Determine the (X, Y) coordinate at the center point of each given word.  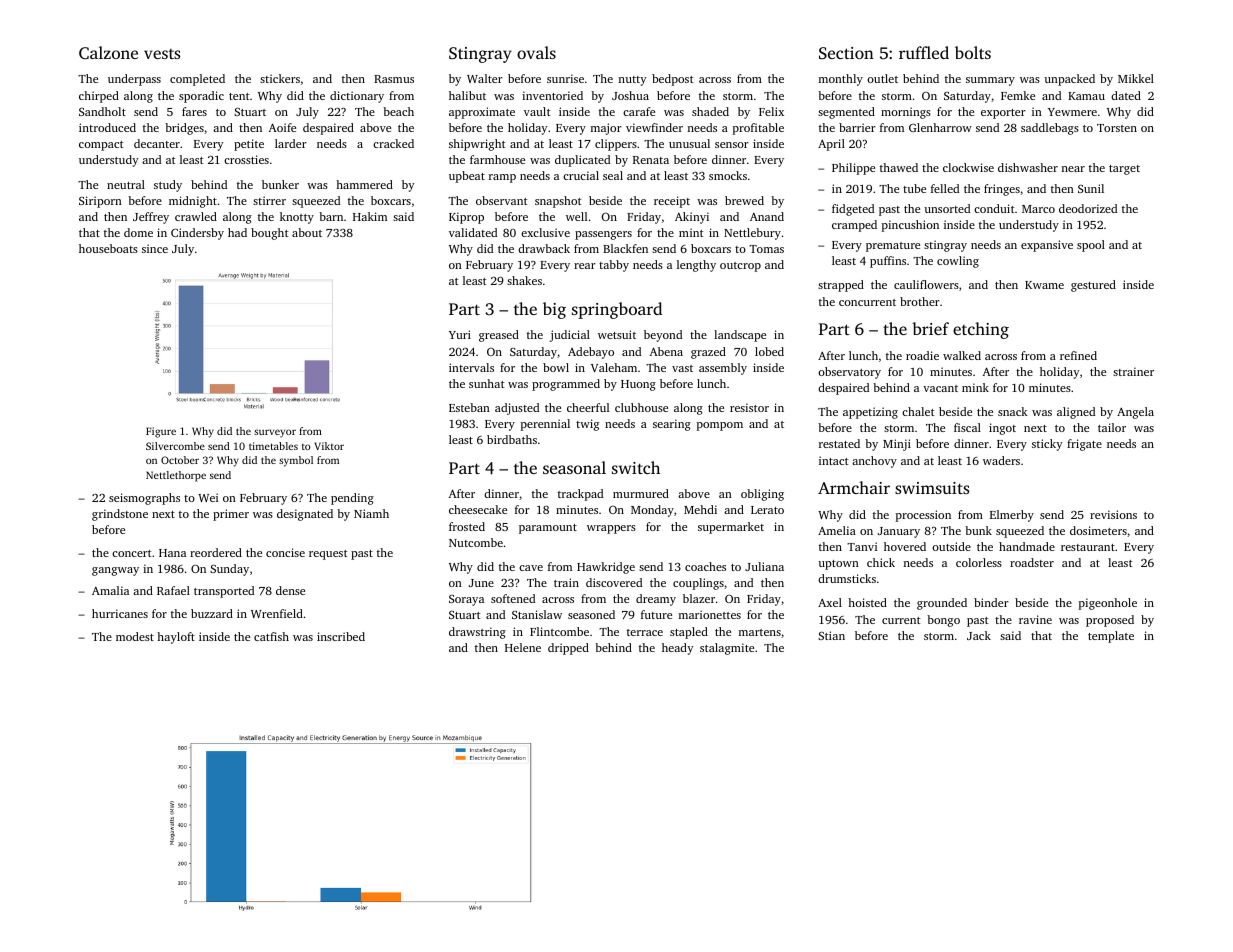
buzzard (212, 613)
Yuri (460, 334)
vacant (940, 388)
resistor (749, 407)
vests (162, 54)
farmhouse (497, 159)
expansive (1047, 246)
